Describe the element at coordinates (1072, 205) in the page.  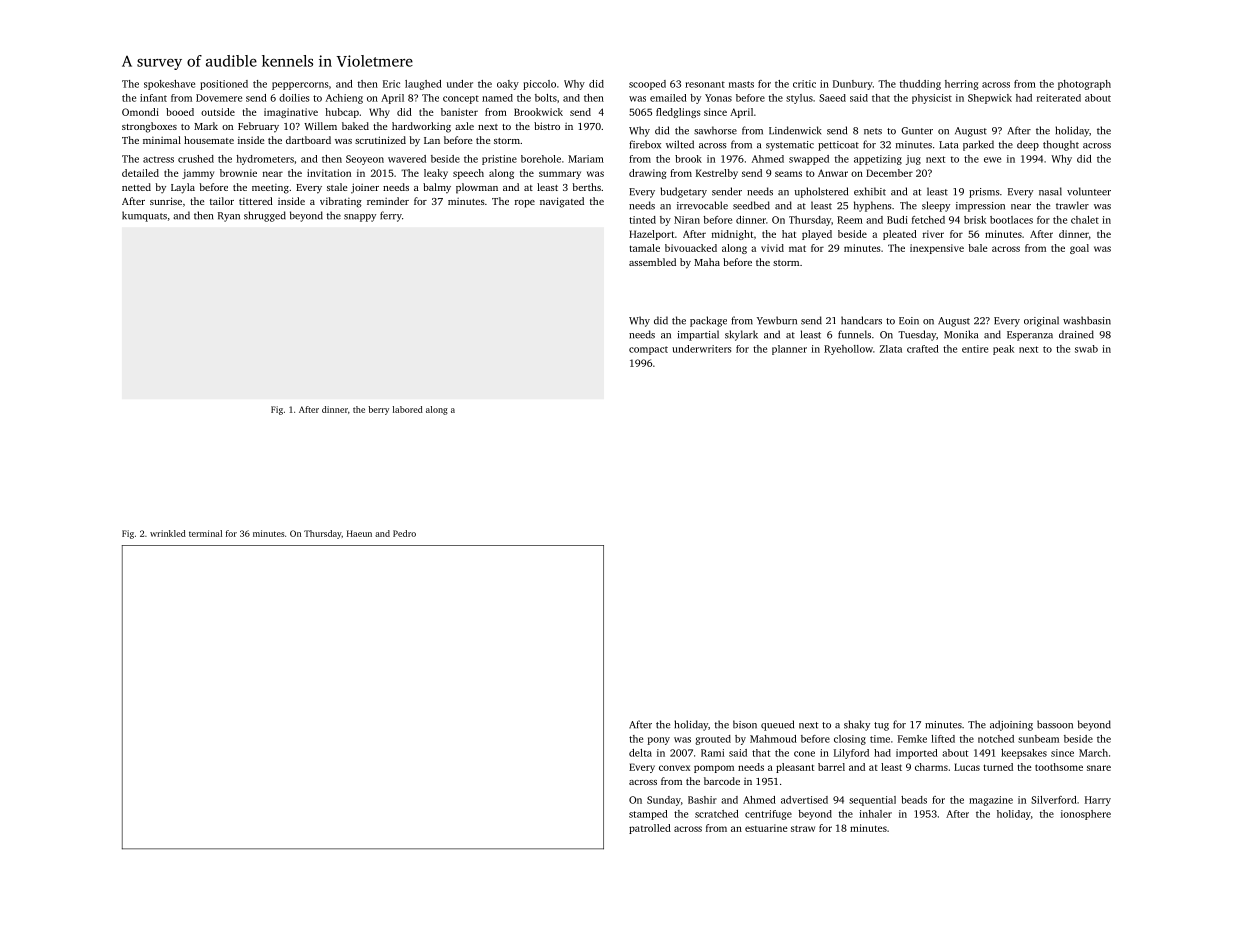
I see `trawler` at that location.
